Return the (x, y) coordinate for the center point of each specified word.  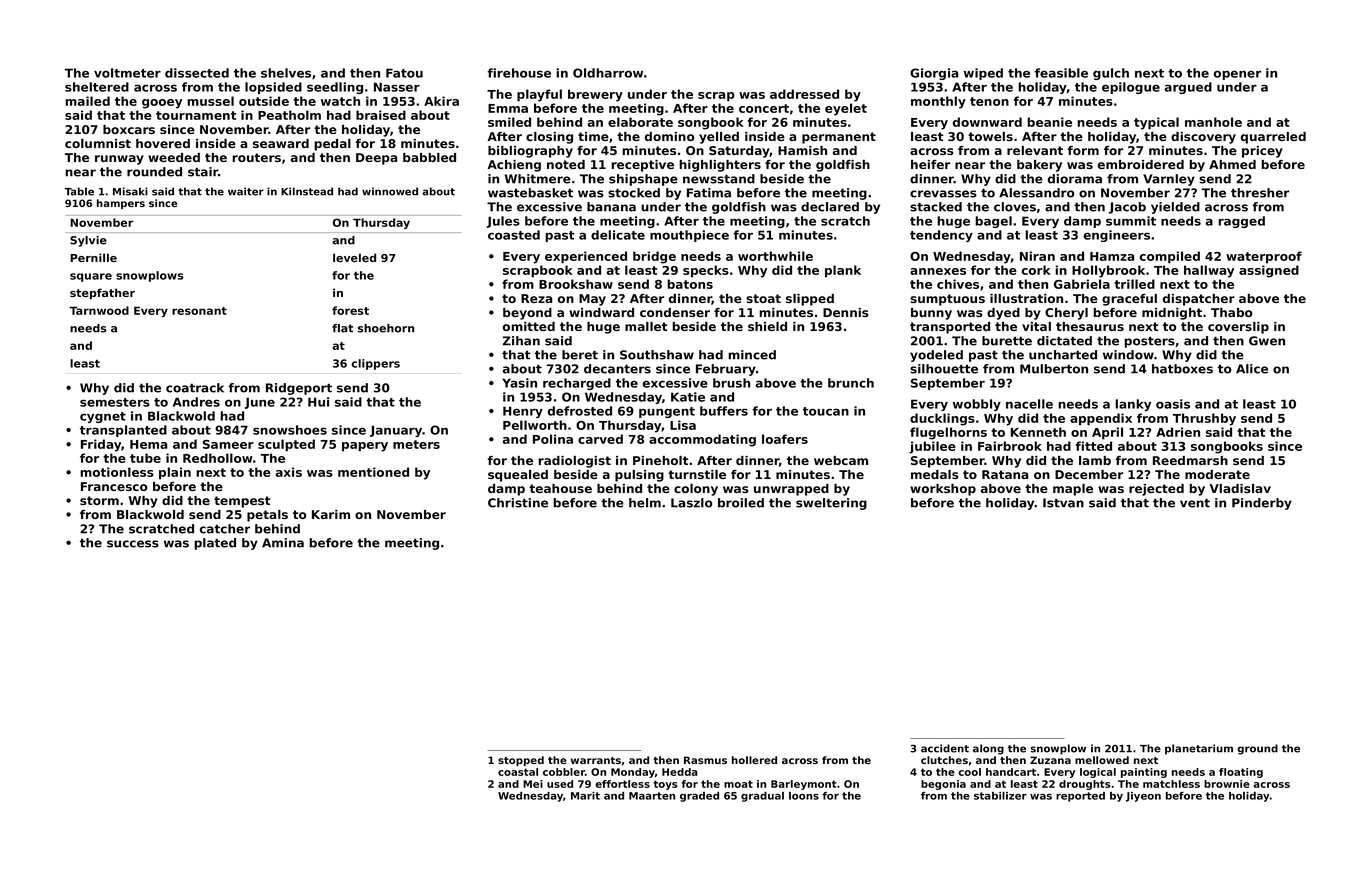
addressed (804, 94)
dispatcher (1199, 300)
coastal (518, 772)
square (91, 277)
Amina (283, 543)
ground (1257, 749)
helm (645, 503)
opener (1237, 75)
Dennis (846, 312)
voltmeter (127, 73)
